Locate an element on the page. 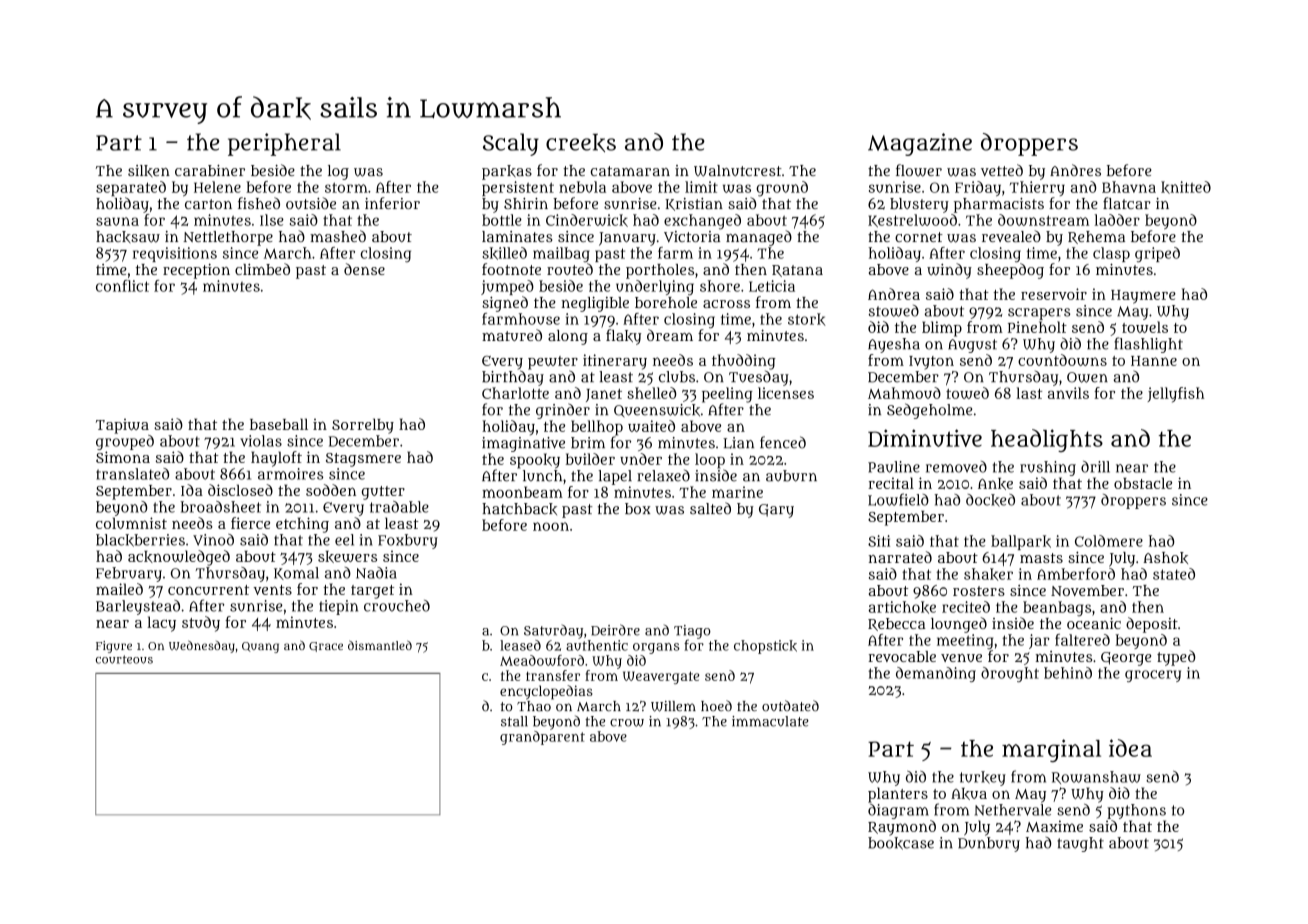  narrated is located at coordinates (900, 557).
